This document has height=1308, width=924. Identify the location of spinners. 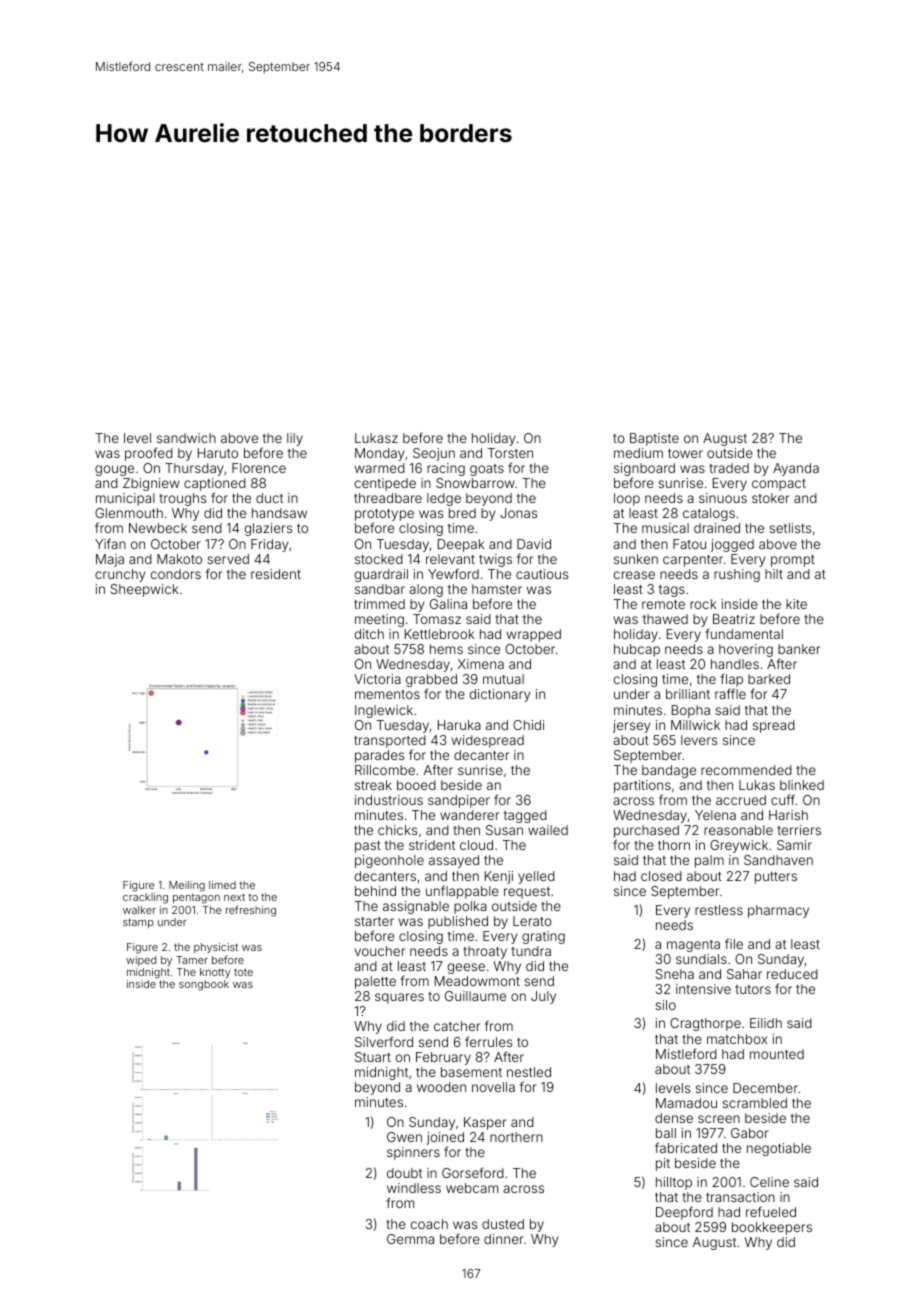
(413, 1153).
